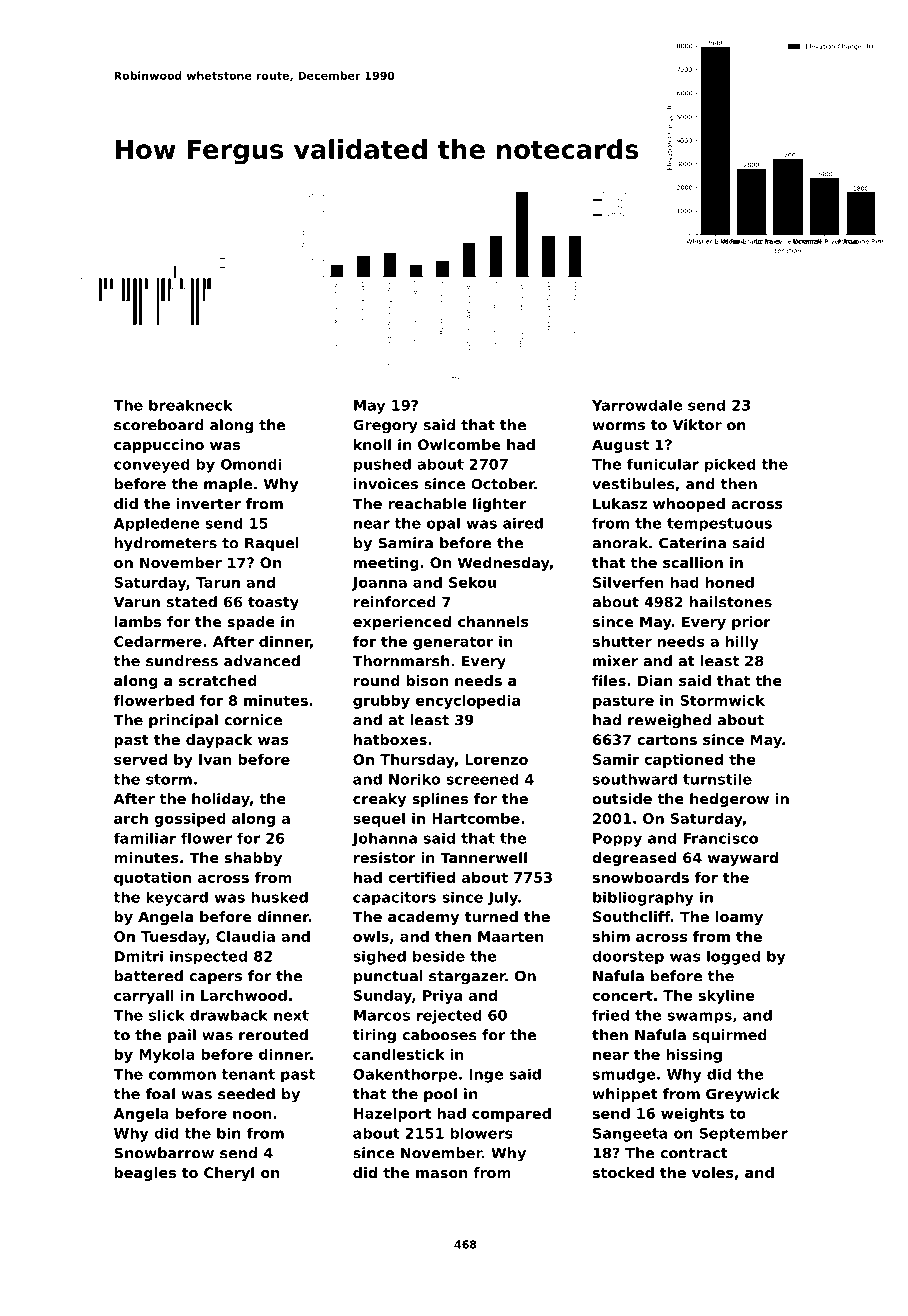  I want to click on Owlcombe, so click(459, 444).
